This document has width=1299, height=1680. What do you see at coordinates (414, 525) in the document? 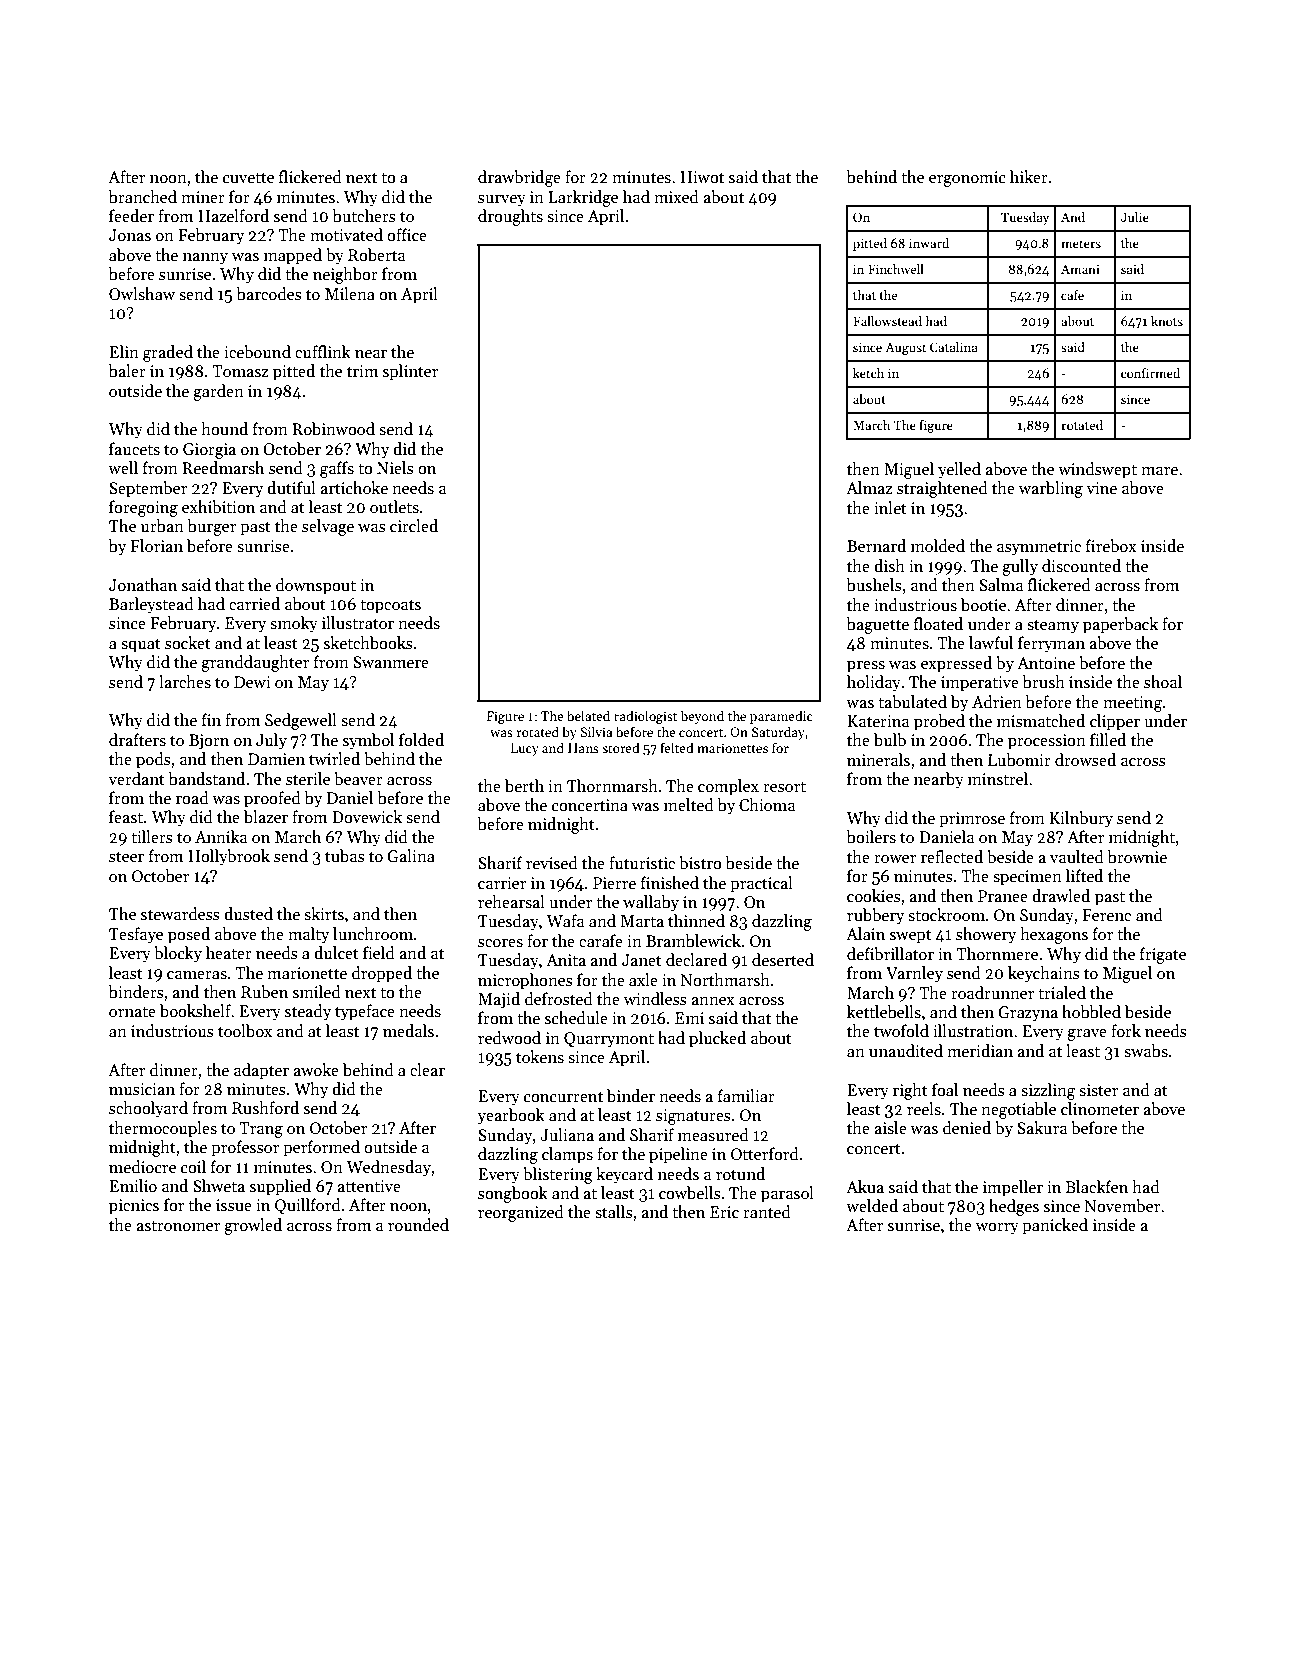
I see `circled` at bounding box center [414, 525].
